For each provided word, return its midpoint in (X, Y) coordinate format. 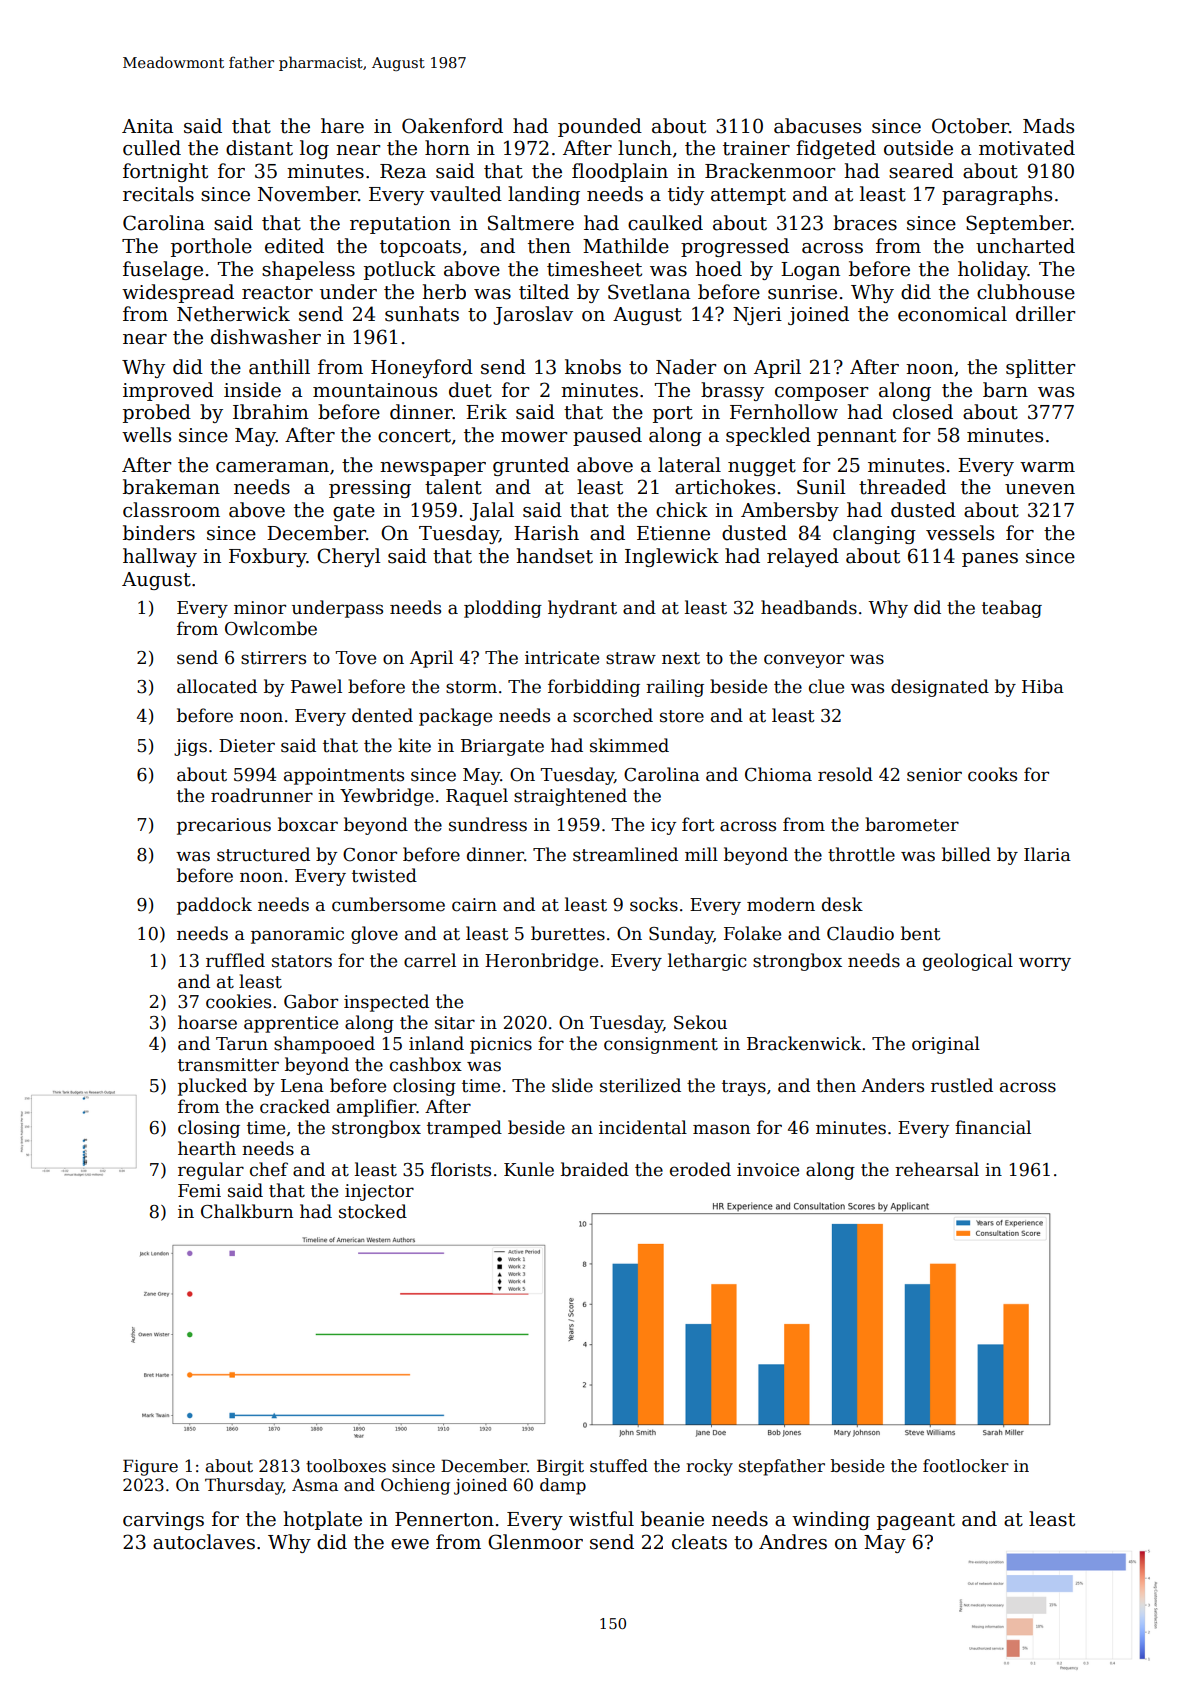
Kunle (529, 1169)
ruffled (235, 960)
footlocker (966, 1466)
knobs (593, 367)
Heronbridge (541, 962)
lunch (645, 148)
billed (966, 854)
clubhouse (1026, 292)
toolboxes (346, 1466)
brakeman (171, 487)
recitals (158, 194)
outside (918, 148)
